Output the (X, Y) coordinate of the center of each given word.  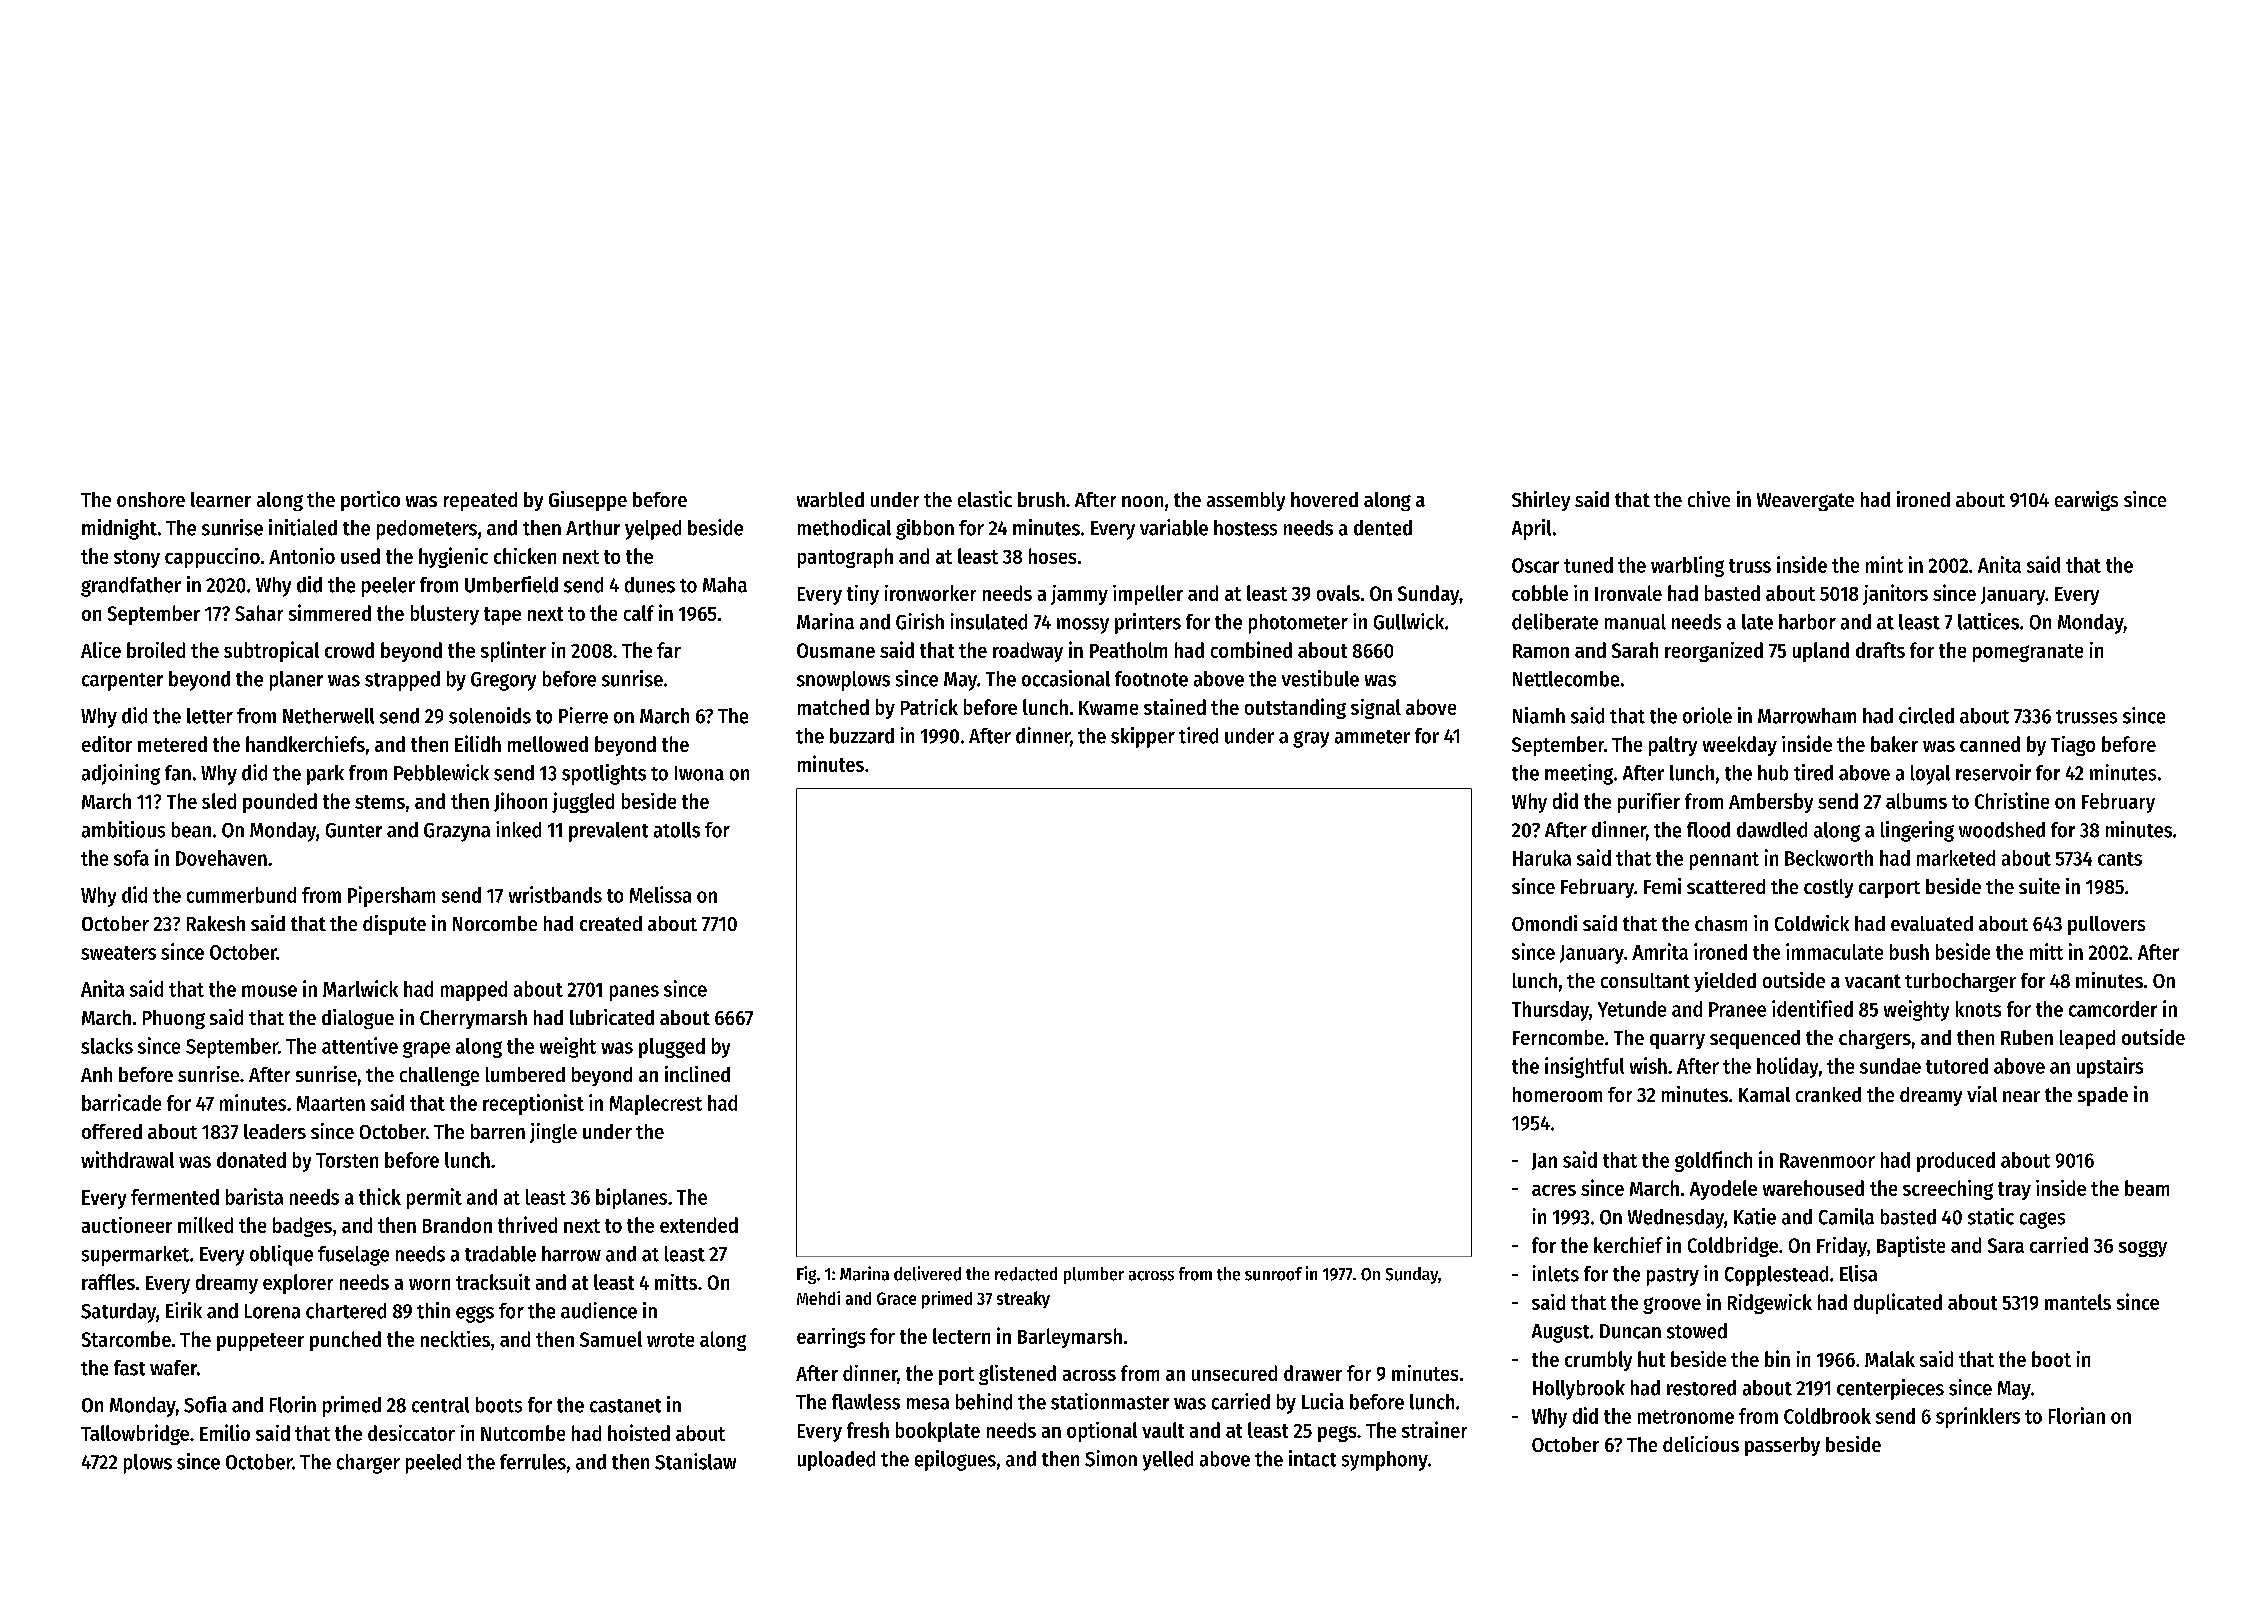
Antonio (302, 556)
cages (2042, 1220)
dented (1383, 528)
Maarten (331, 1103)
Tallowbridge (135, 1434)
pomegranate (2028, 653)
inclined (697, 1074)
